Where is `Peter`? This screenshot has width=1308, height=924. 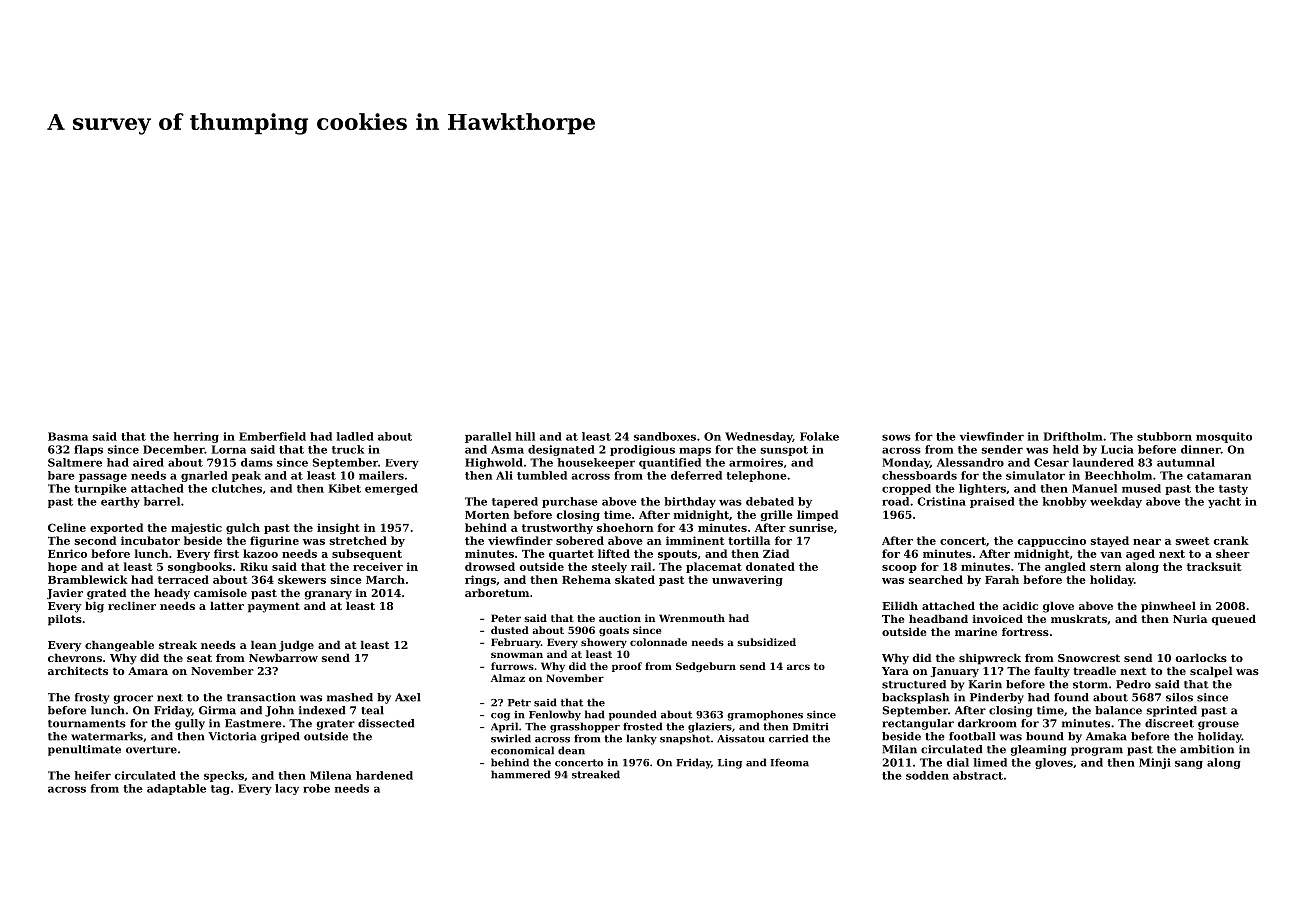
Peter is located at coordinates (506, 618).
